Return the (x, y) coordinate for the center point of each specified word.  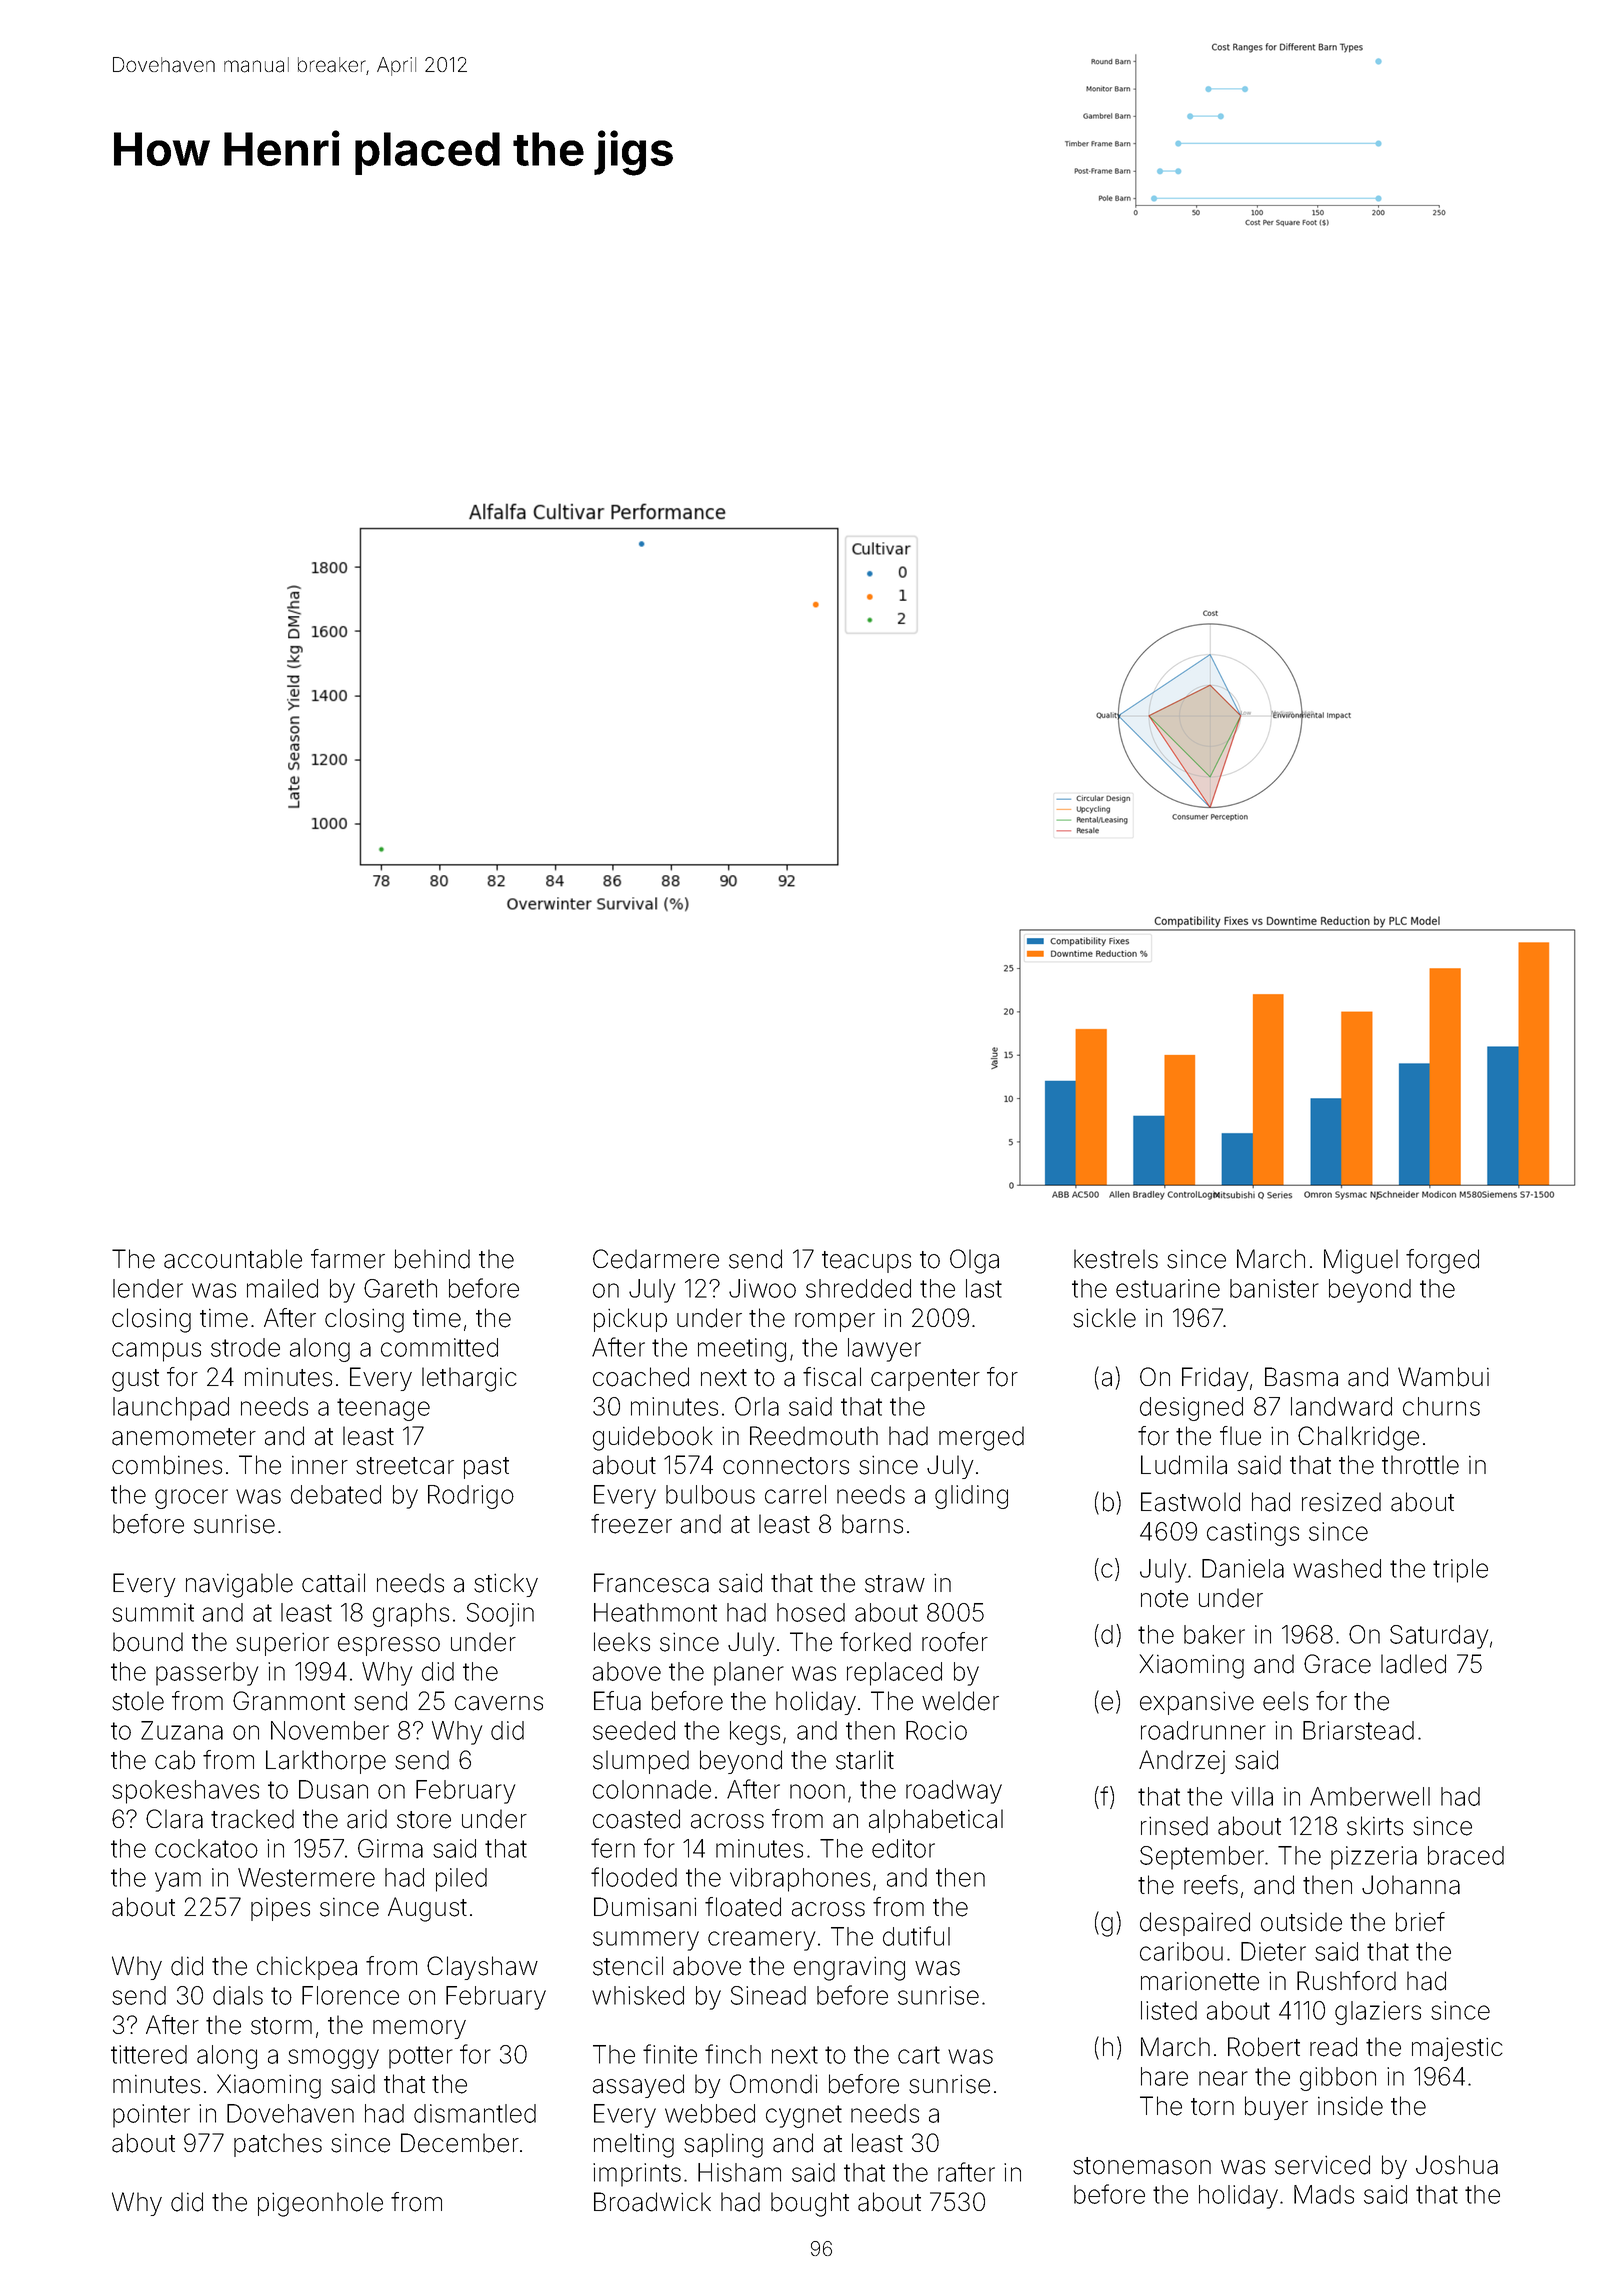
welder (960, 1701)
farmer (348, 1259)
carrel (795, 1494)
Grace (1337, 1664)
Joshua (1457, 2165)
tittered (149, 2054)
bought (810, 2204)
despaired (1195, 1924)
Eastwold (1190, 1502)
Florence (350, 1995)
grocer (191, 1499)
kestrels (1116, 1259)
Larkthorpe (326, 1762)
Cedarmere (656, 1259)
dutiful (916, 1936)
